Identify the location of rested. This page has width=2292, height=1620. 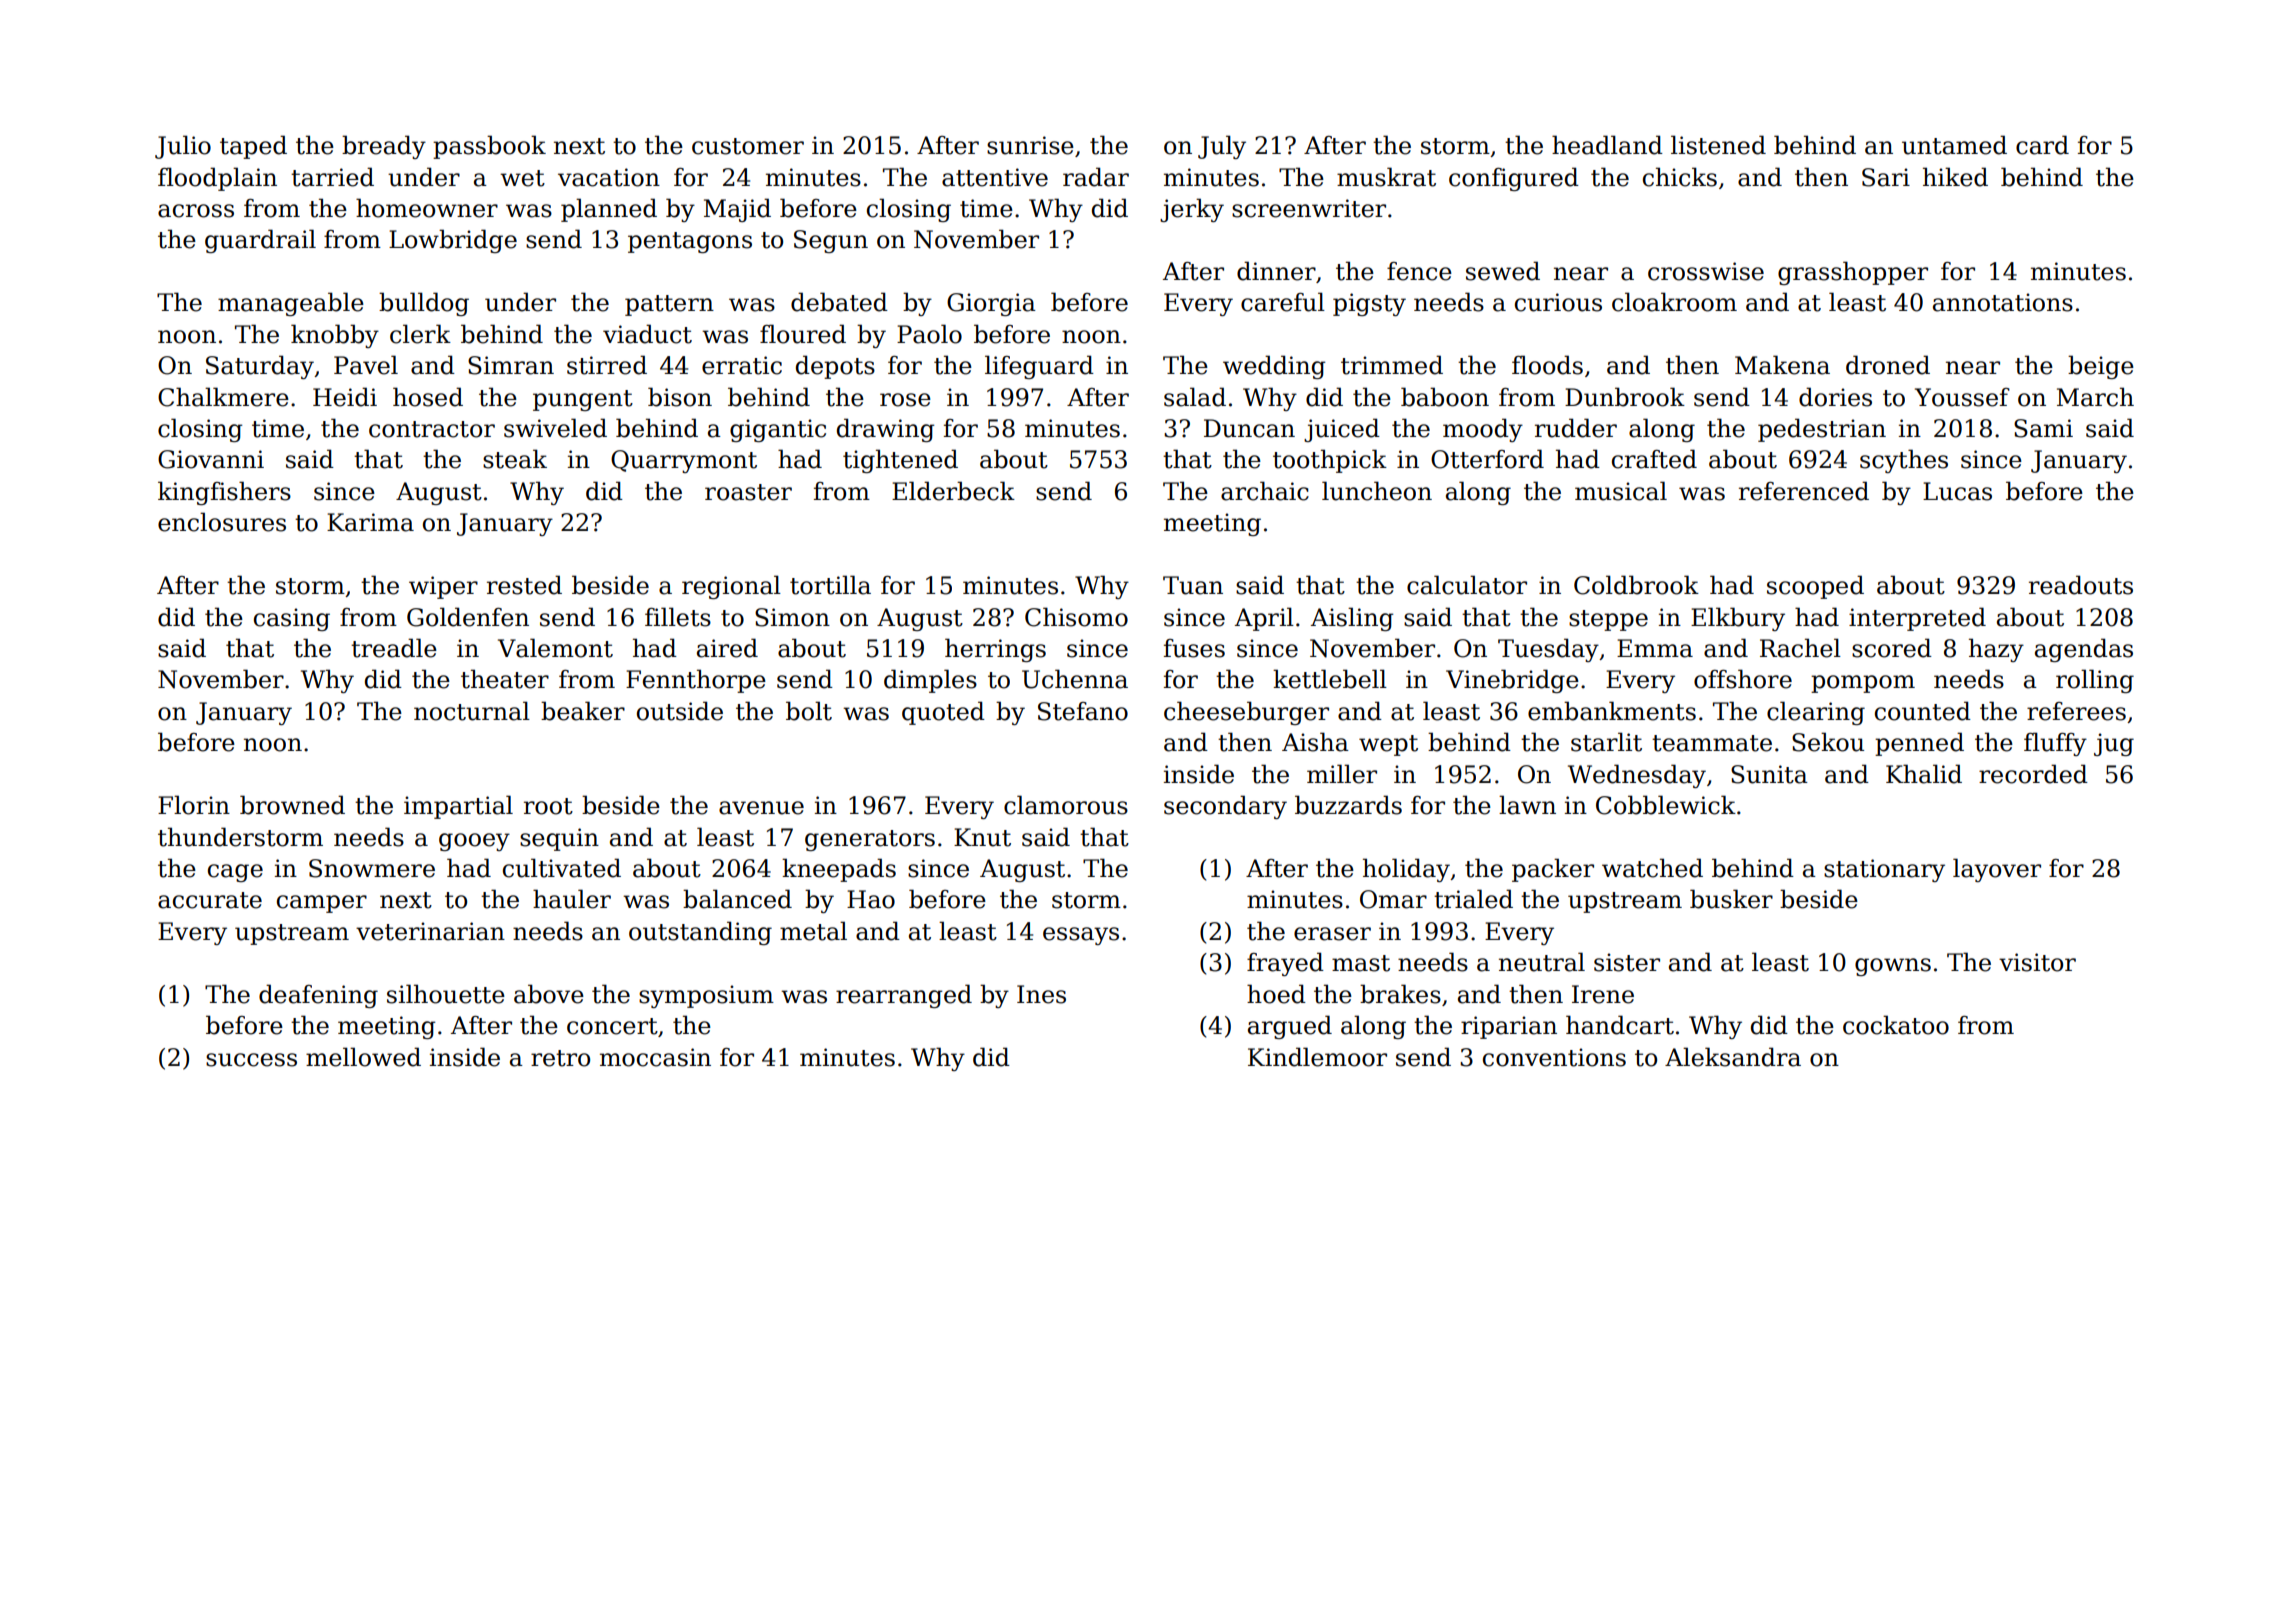
(524, 585).
